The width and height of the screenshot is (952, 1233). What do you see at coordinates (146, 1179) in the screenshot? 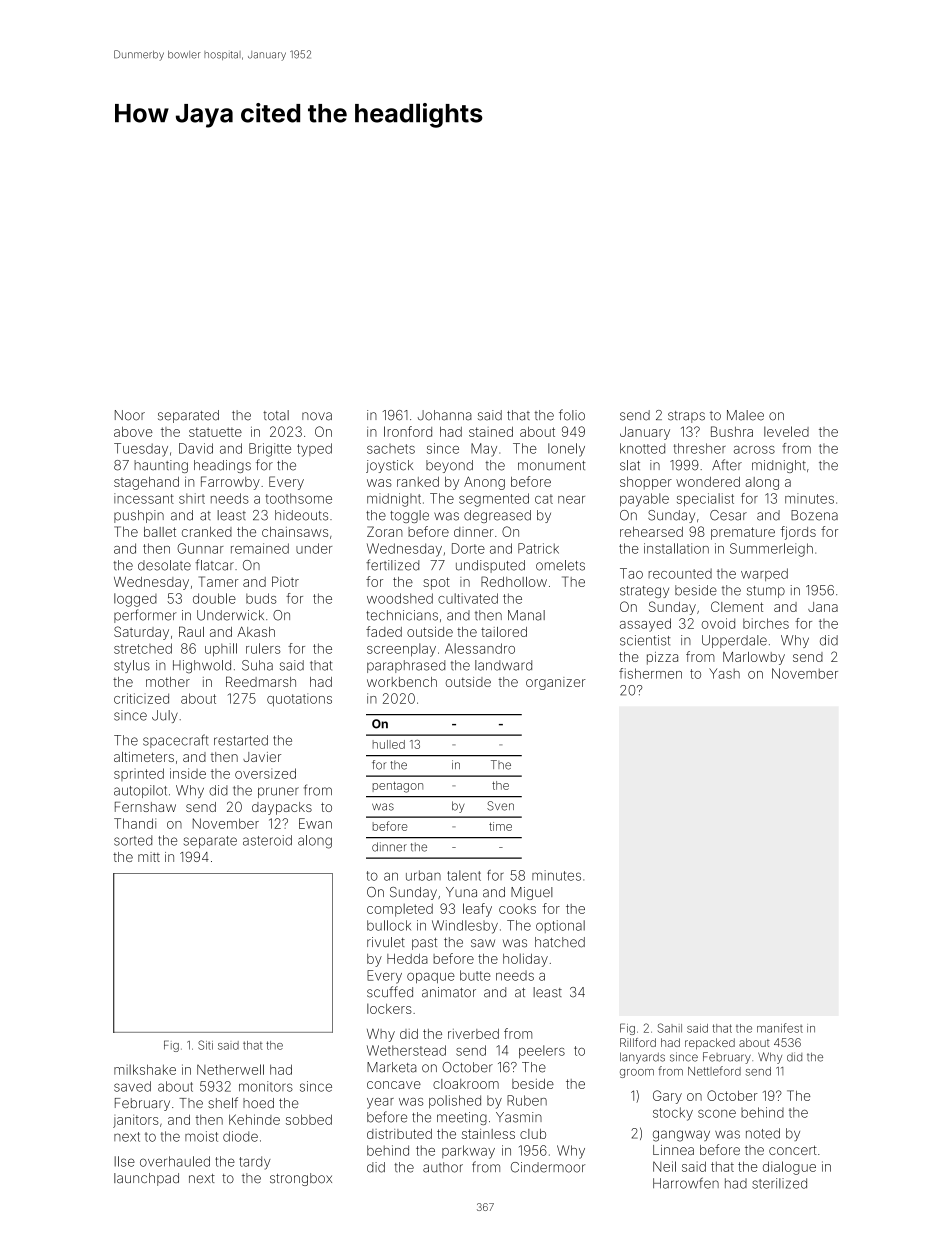
I see `launchpad` at bounding box center [146, 1179].
